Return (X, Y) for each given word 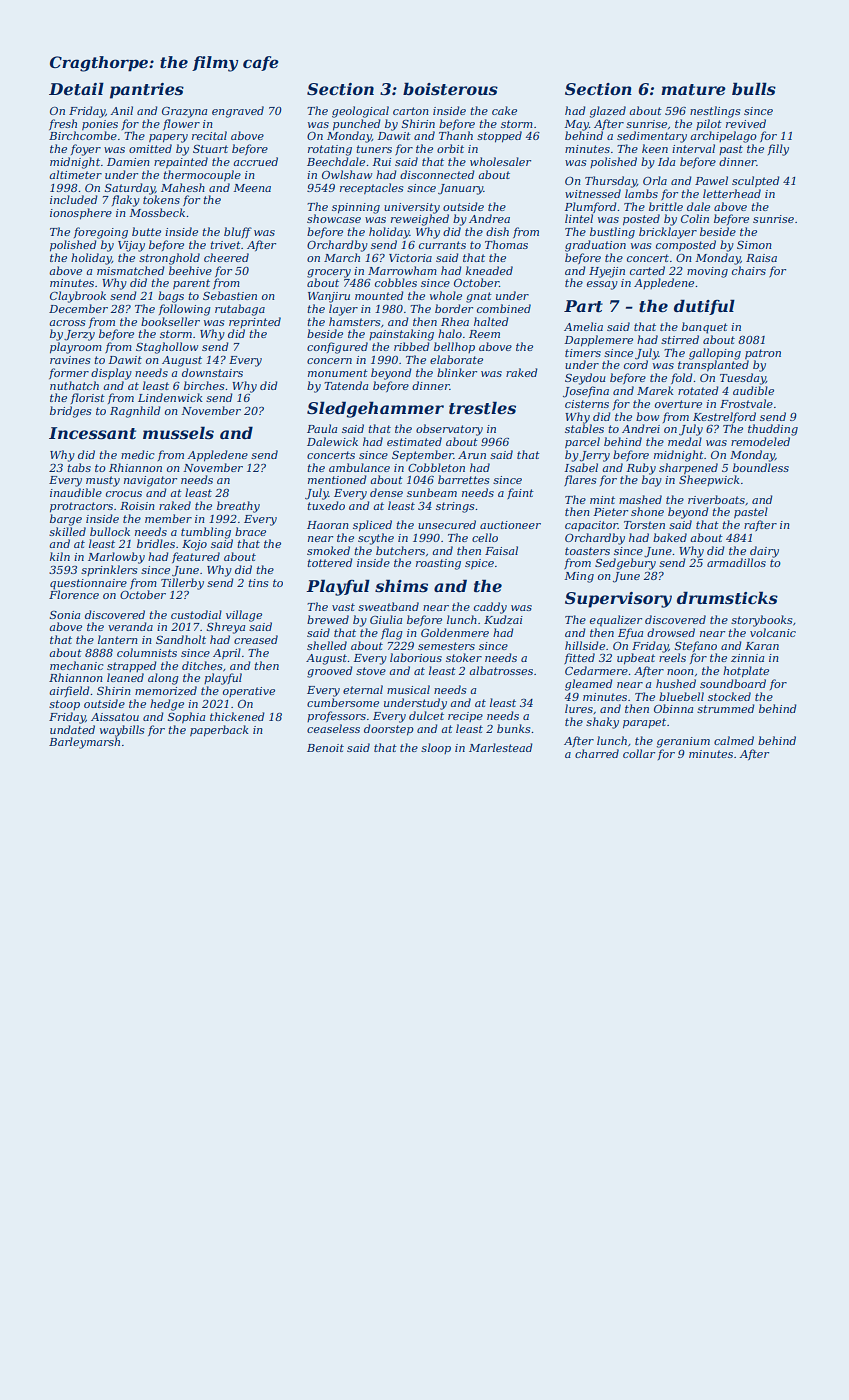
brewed (328, 619)
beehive (190, 270)
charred (597, 753)
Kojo (194, 545)
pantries (147, 91)
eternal (363, 689)
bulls (754, 89)
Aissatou (115, 717)
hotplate (746, 672)
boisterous (450, 89)
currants (442, 245)
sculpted (756, 181)
